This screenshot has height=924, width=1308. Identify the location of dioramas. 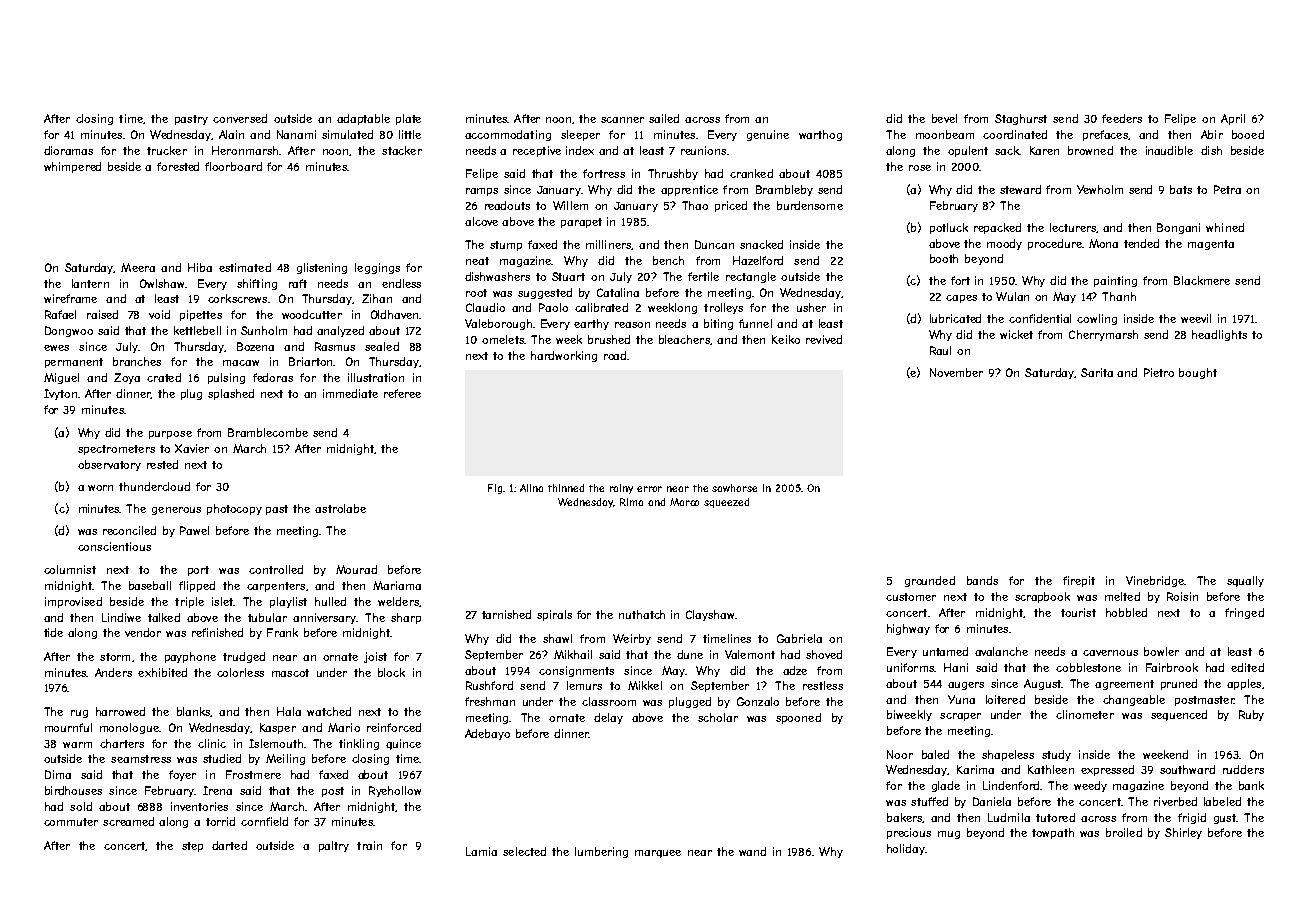
(68, 150).
